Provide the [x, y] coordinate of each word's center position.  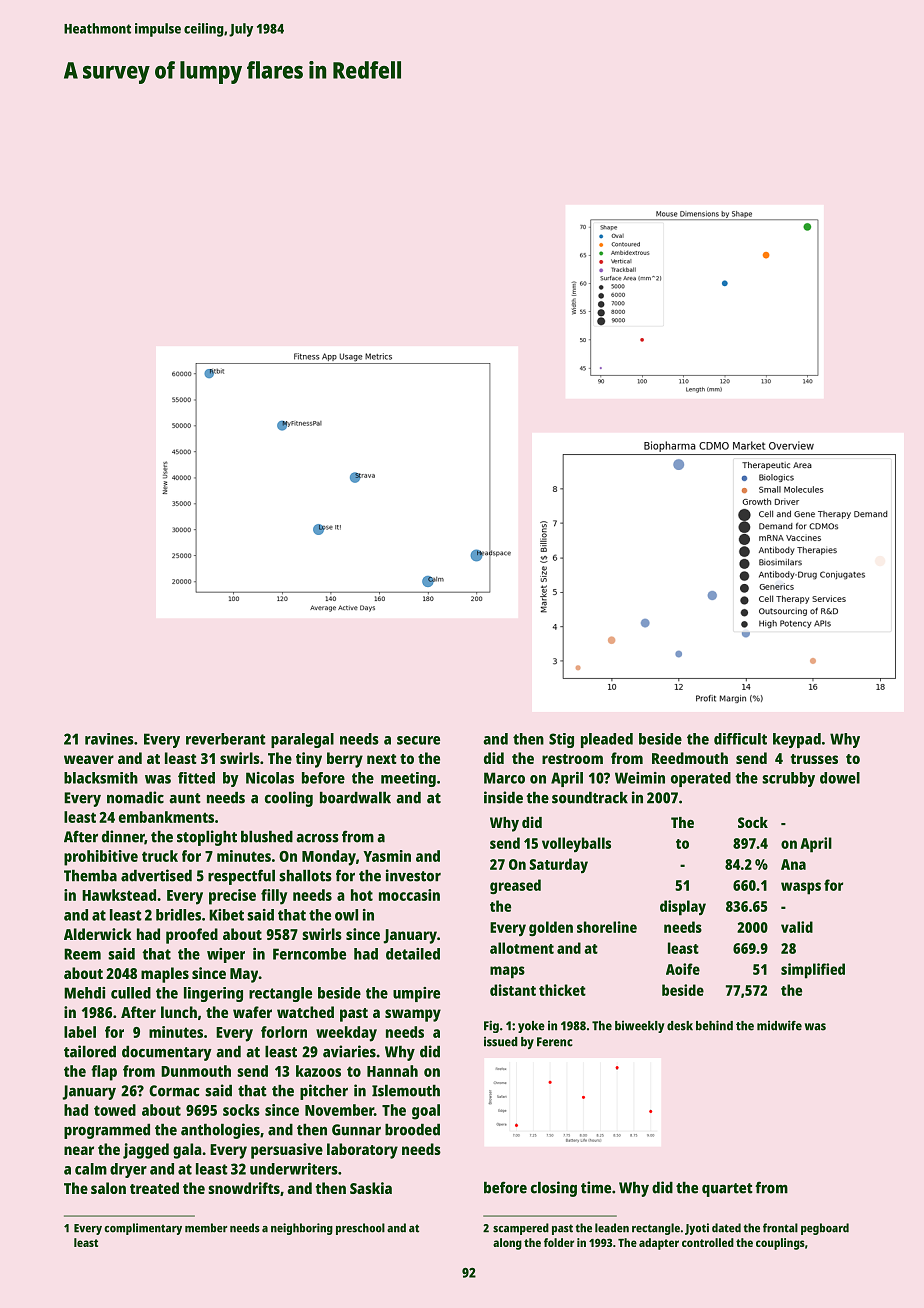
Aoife [683, 969]
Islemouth [406, 1090]
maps [507, 972]
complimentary [143, 1229]
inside [503, 797]
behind [714, 1025]
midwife [779, 1025]
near [79, 1150]
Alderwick [98, 934]
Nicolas [270, 778]
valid [797, 927]
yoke [531, 1027]
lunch [179, 1012]
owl [346, 915]
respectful [241, 877]
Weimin [640, 778]
